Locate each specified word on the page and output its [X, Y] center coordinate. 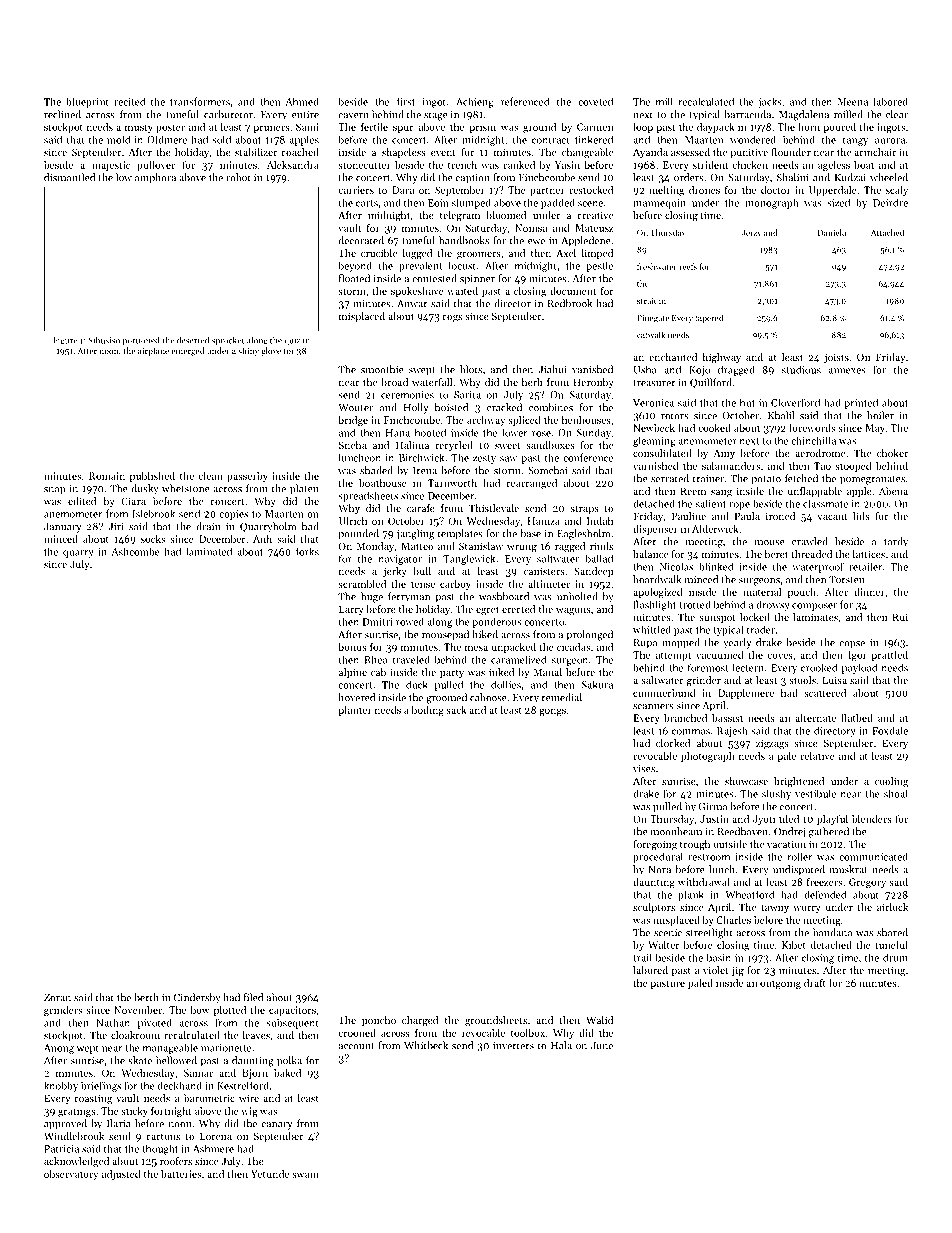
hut [747, 402]
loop [643, 128]
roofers [176, 1161]
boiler [880, 415]
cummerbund [664, 693]
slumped [471, 203]
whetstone [186, 488]
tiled [789, 819]
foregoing [655, 845]
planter [355, 711]
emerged [188, 351]
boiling [428, 711]
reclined [62, 114]
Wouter [355, 408]
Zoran [57, 998]
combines [551, 407]
